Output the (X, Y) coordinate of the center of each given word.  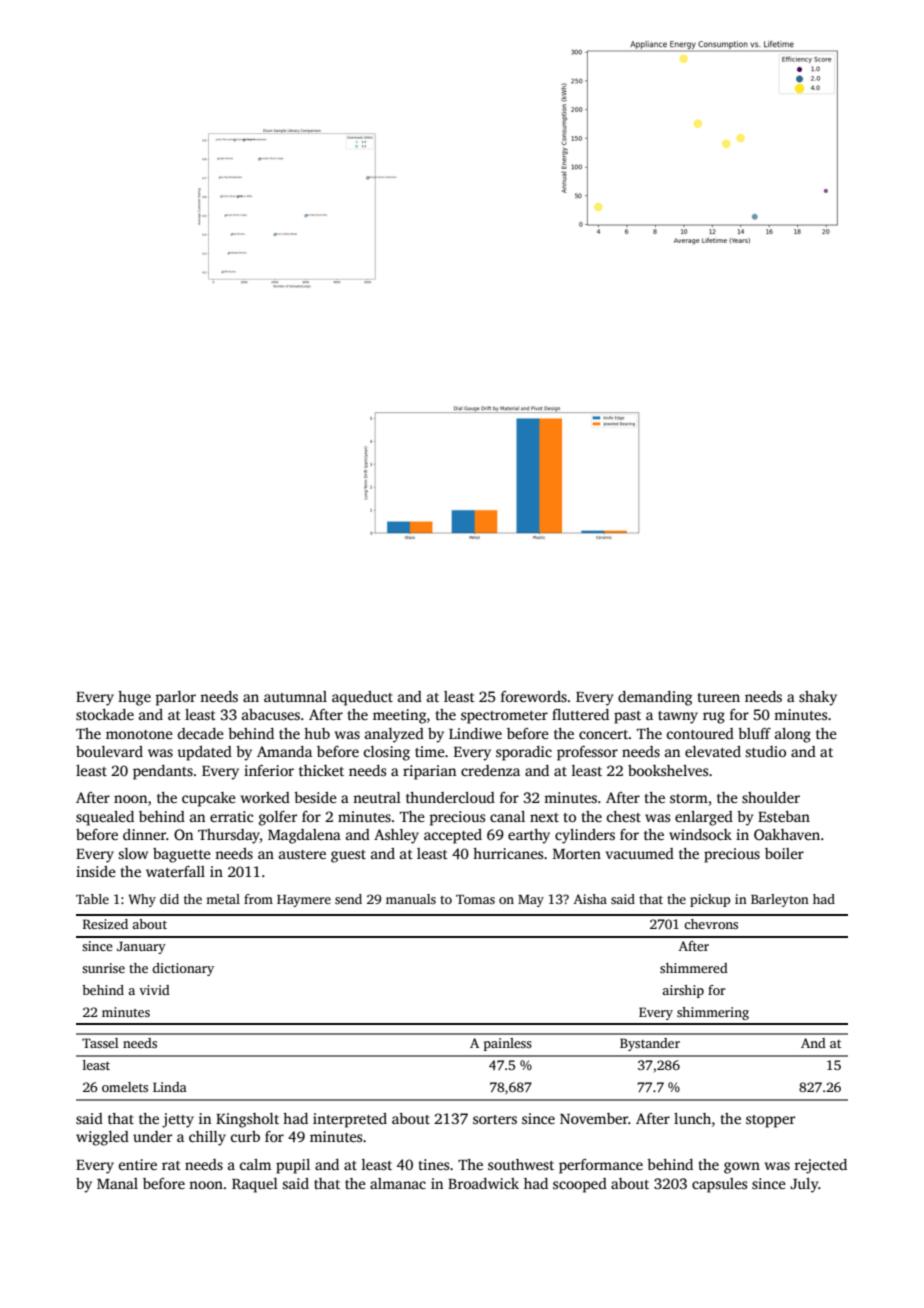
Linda (170, 1087)
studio (765, 751)
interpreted (350, 1120)
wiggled (102, 1138)
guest (348, 856)
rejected (820, 1166)
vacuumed (640, 853)
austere (302, 854)
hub (317, 733)
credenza (490, 770)
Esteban (784, 816)
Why (142, 900)
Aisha (590, 899)
